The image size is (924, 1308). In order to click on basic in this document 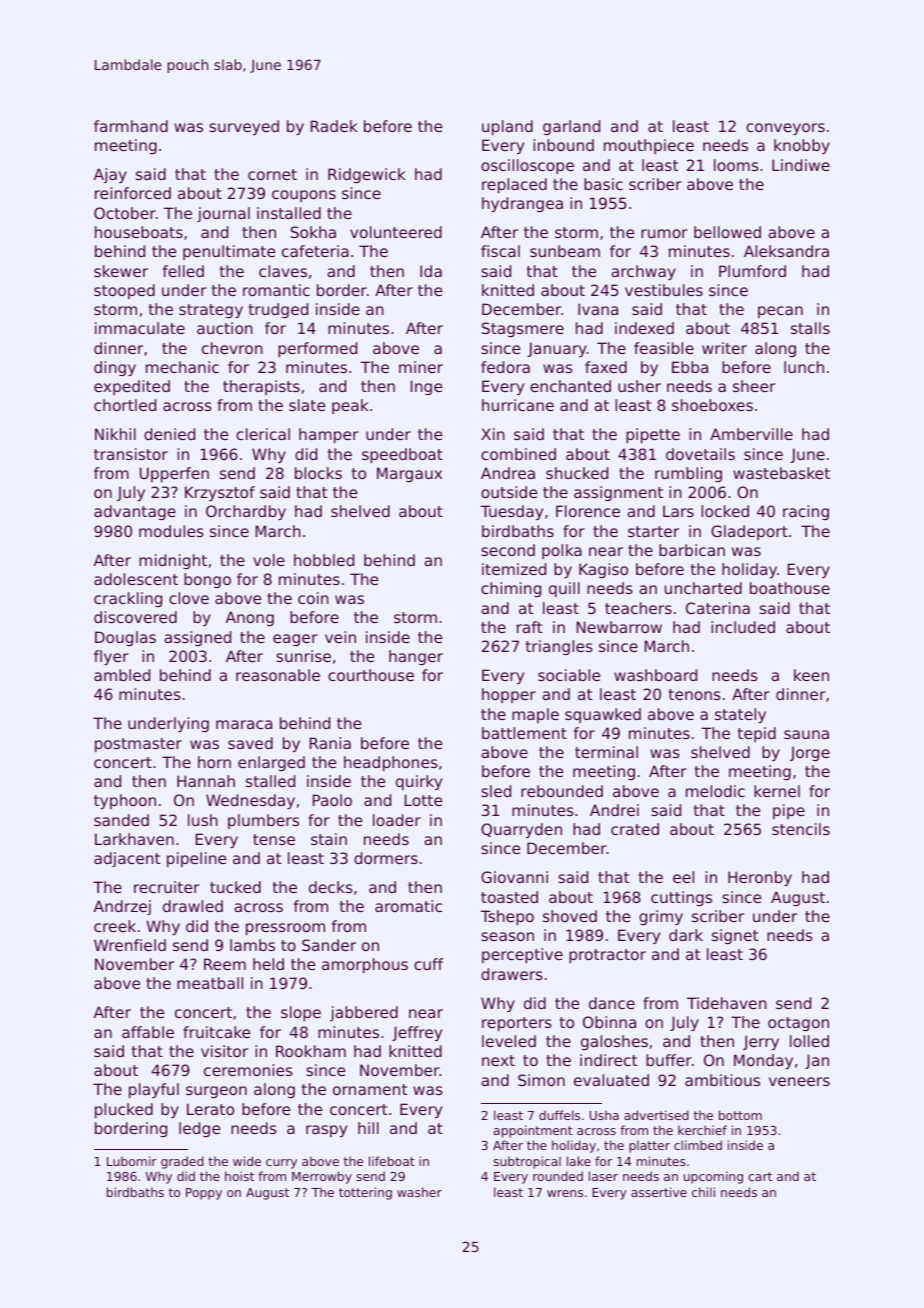, I will do `click(603, 184)`.
